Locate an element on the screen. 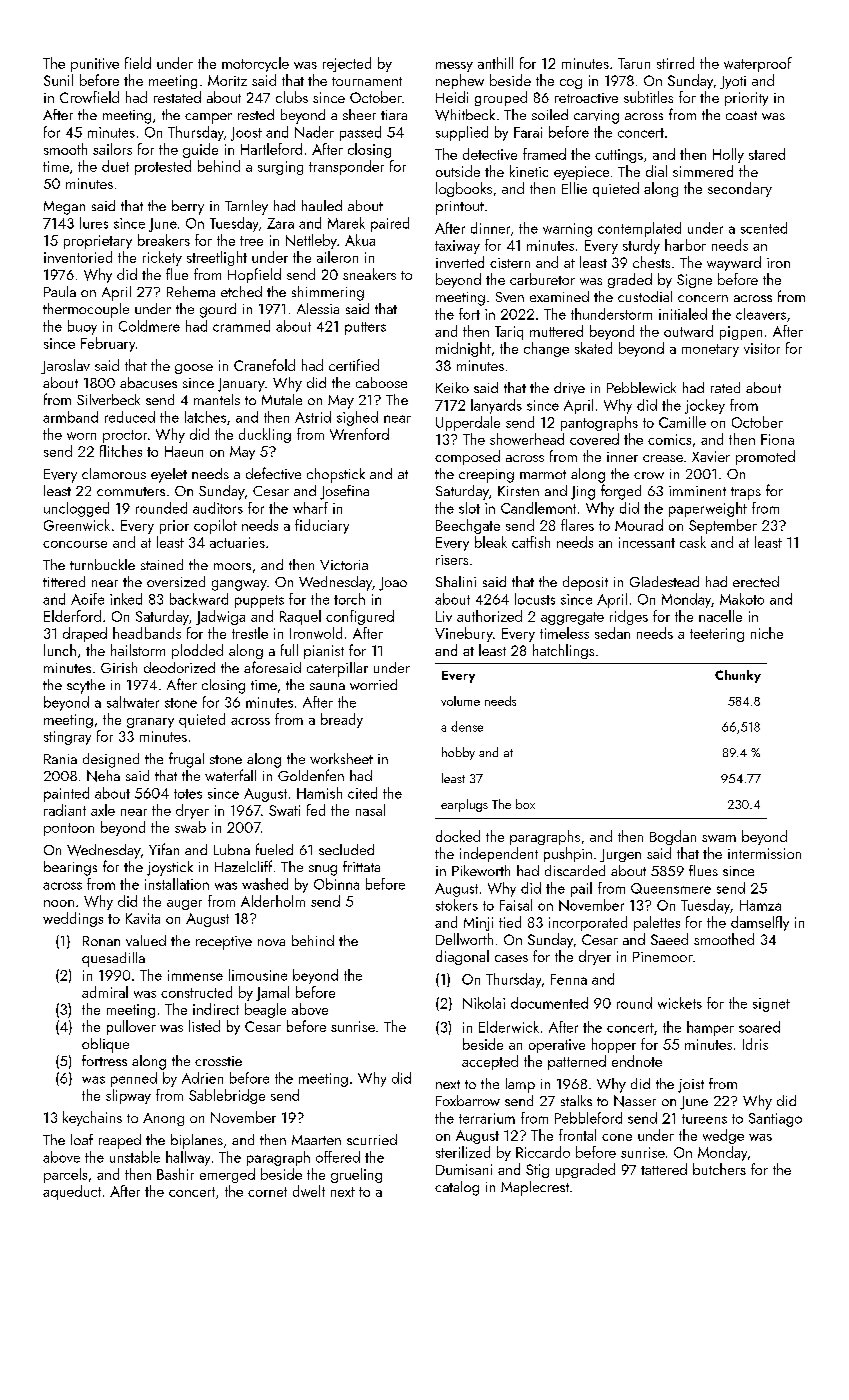 This screenshot has width=849, height=1400. dense is located at coordinates (467, 726).
